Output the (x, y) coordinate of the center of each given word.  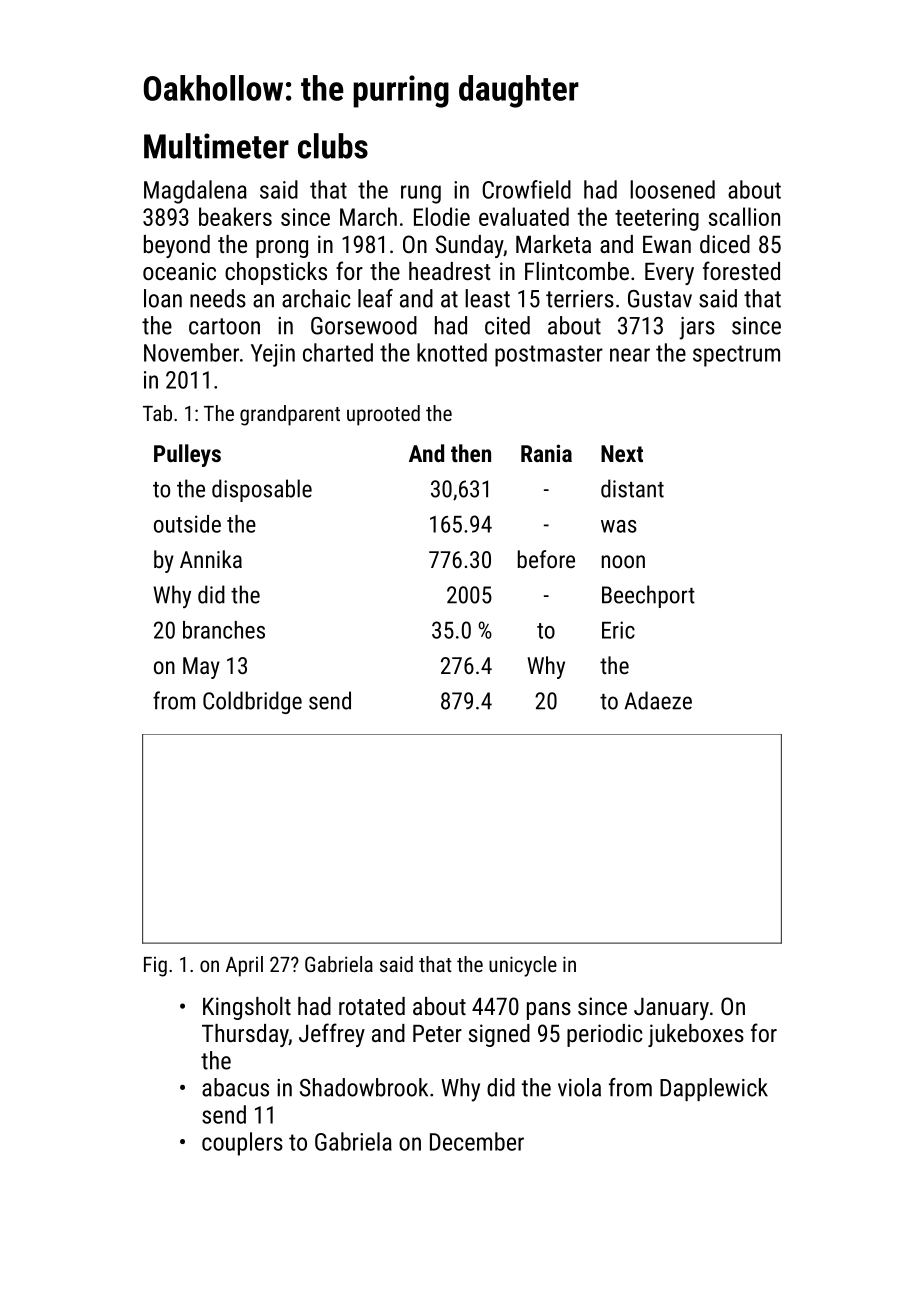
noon (623, 561)
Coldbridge (252, 702)
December (477, 1141)
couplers (242, 1144)
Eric (618, 630)
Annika (211, 559)
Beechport (648, 596)
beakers (235, 216)
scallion (744, 216)
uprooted (383, 415)
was (619, 526)
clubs (333, 146)
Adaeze (658, 700)
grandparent (290, 415)
